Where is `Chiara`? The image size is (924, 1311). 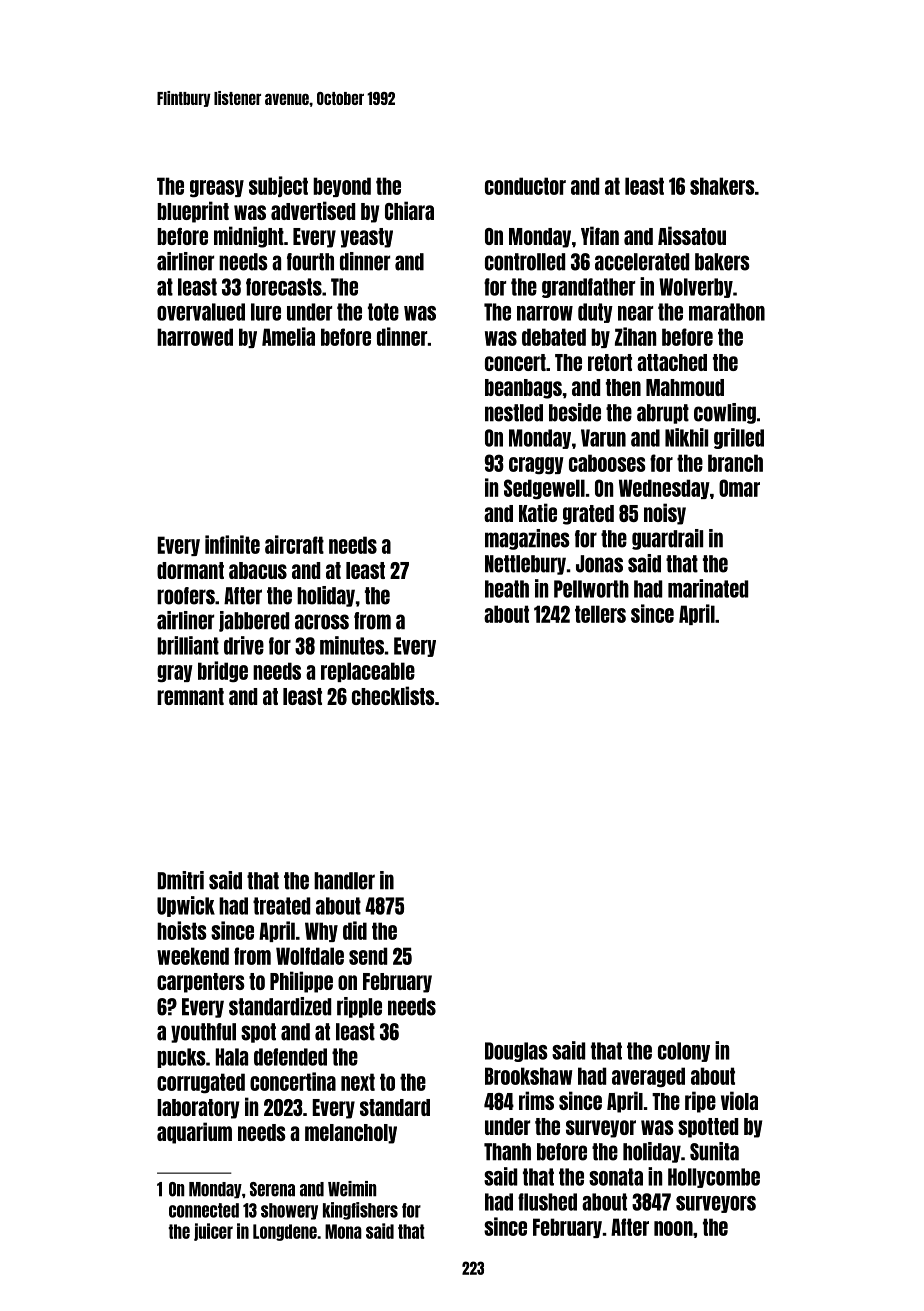
Chiara is located at coordinates (409, 210).
